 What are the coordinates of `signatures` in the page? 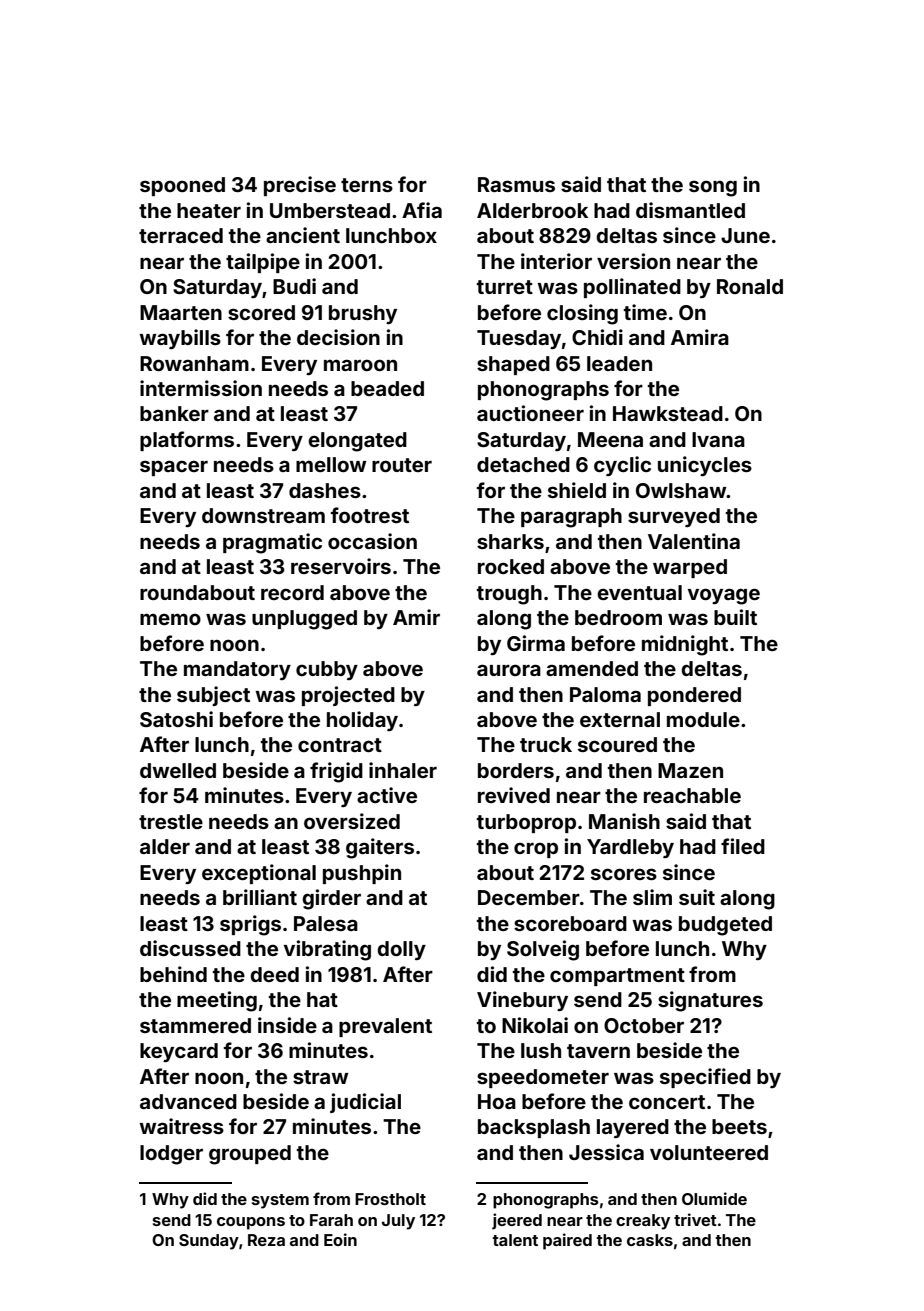 It's located at (710, 1001).
